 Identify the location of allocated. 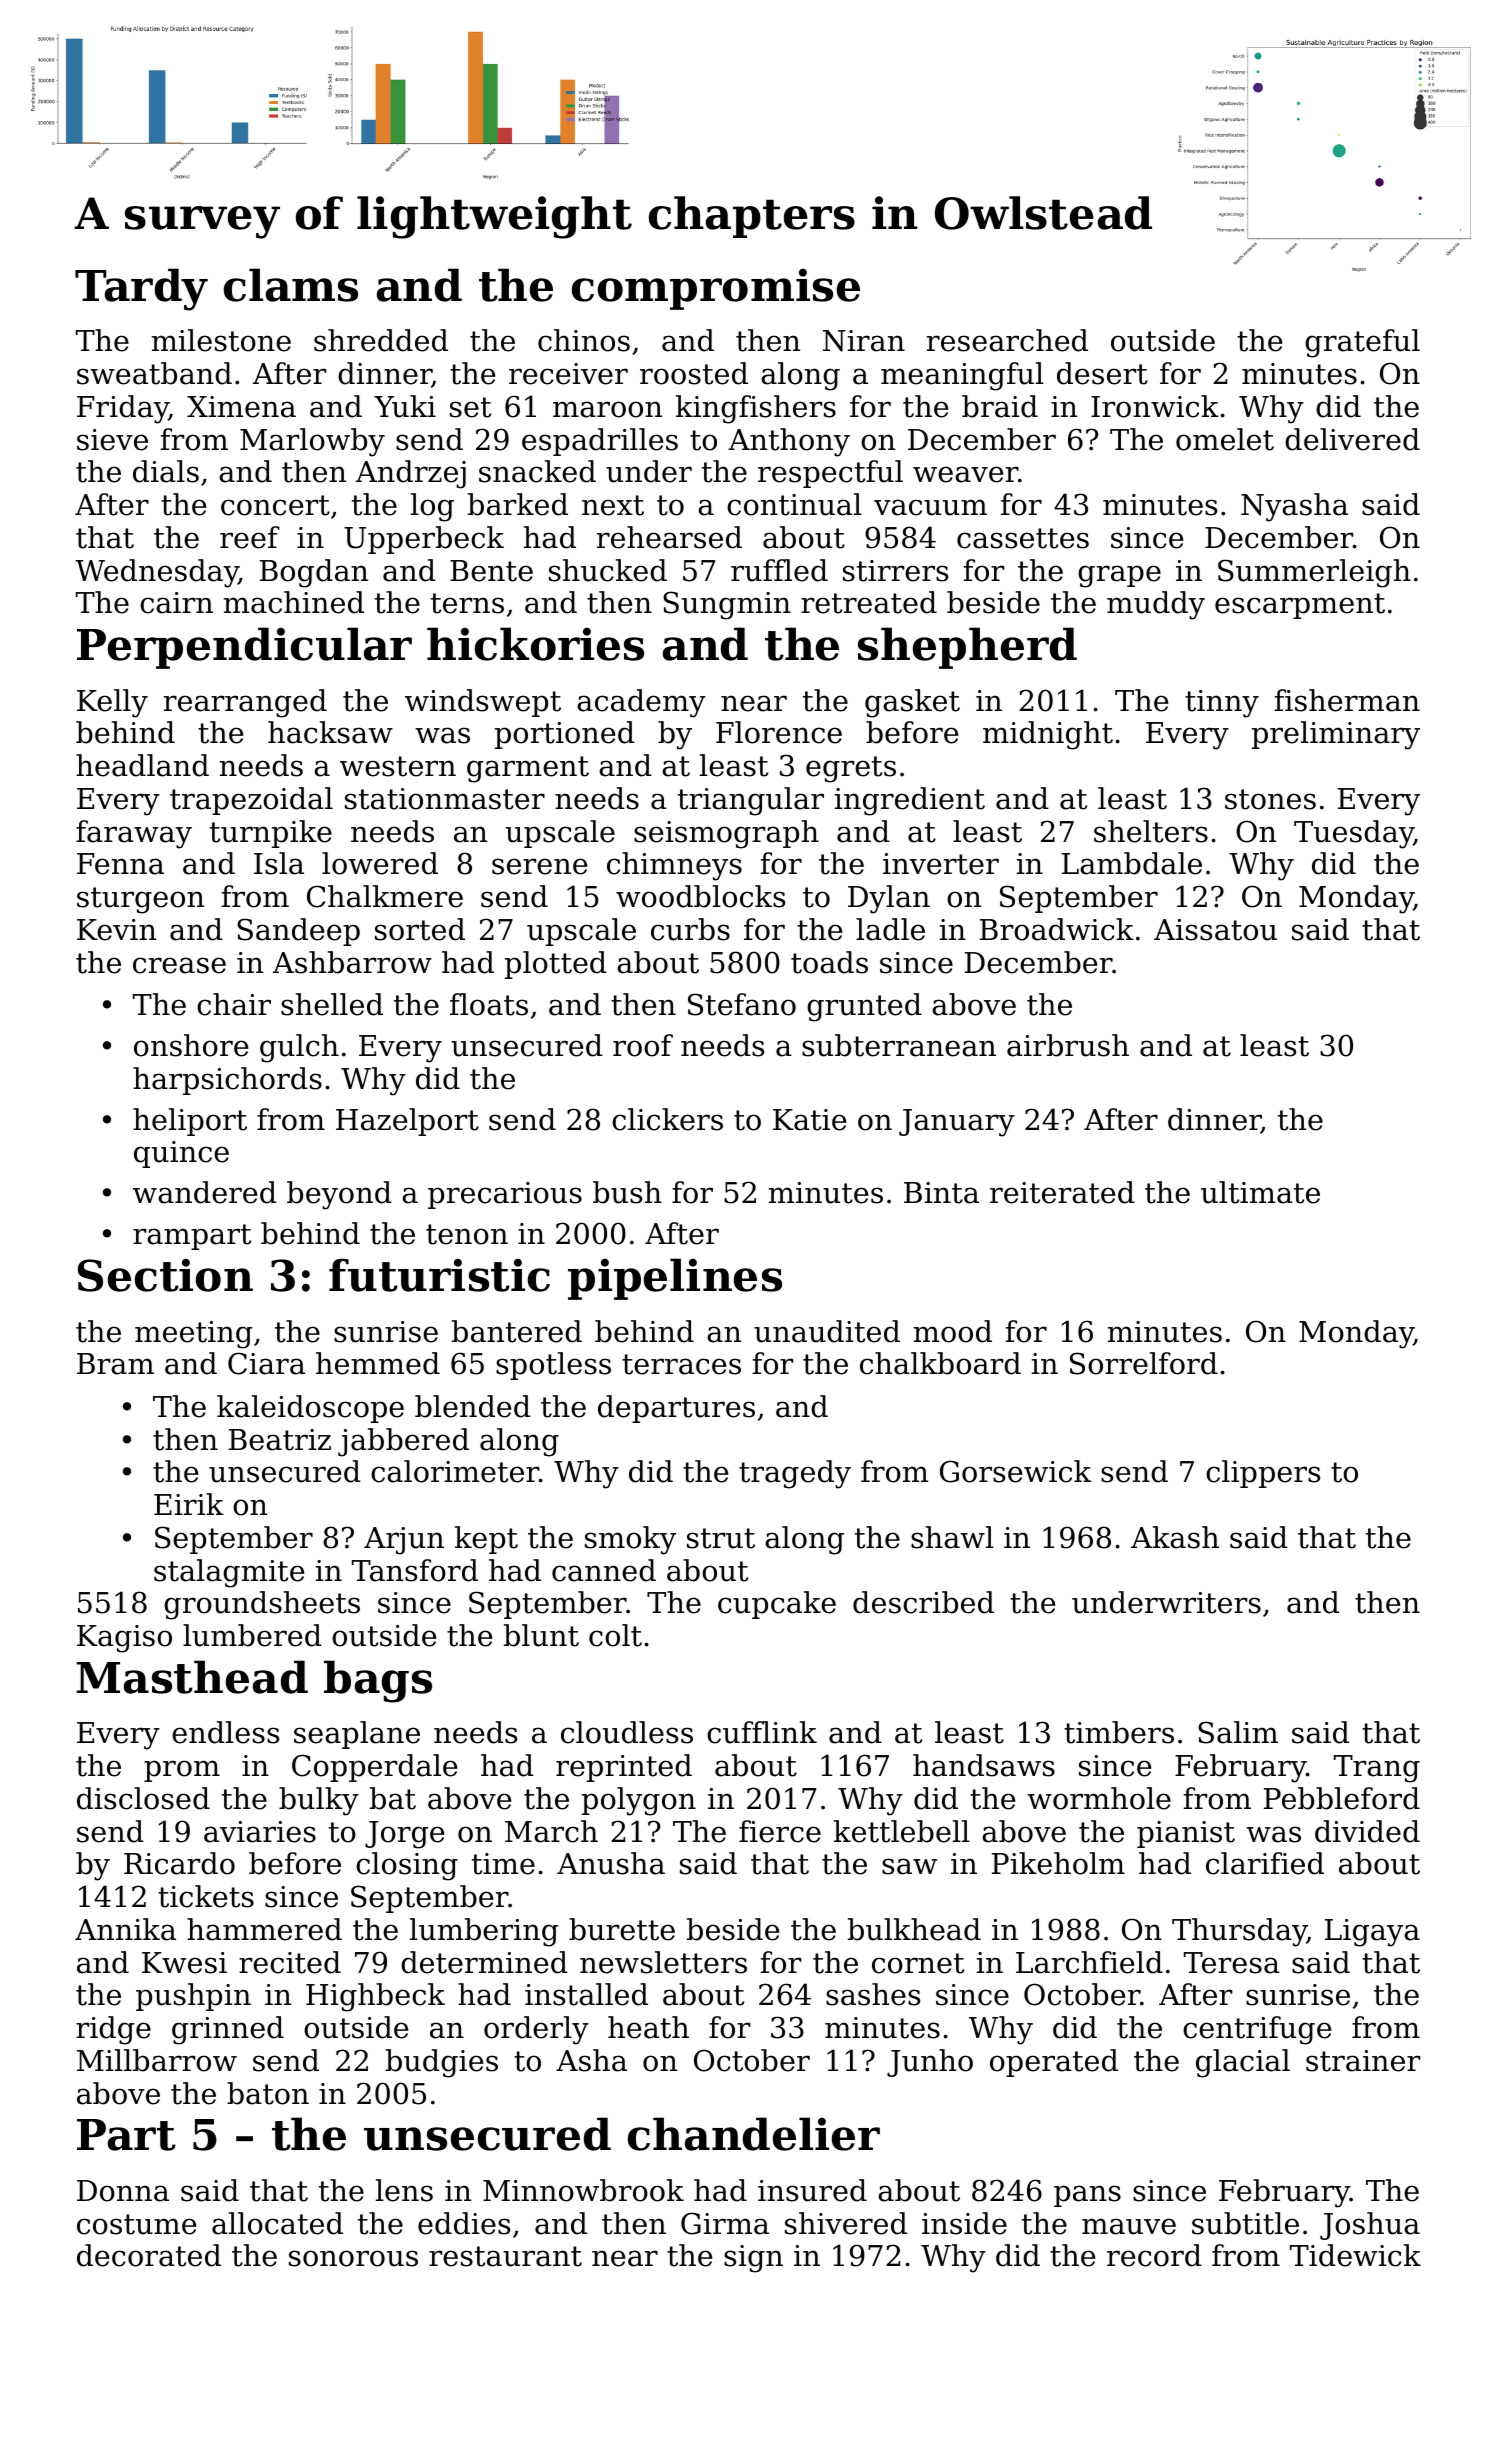
(277, 2223).
